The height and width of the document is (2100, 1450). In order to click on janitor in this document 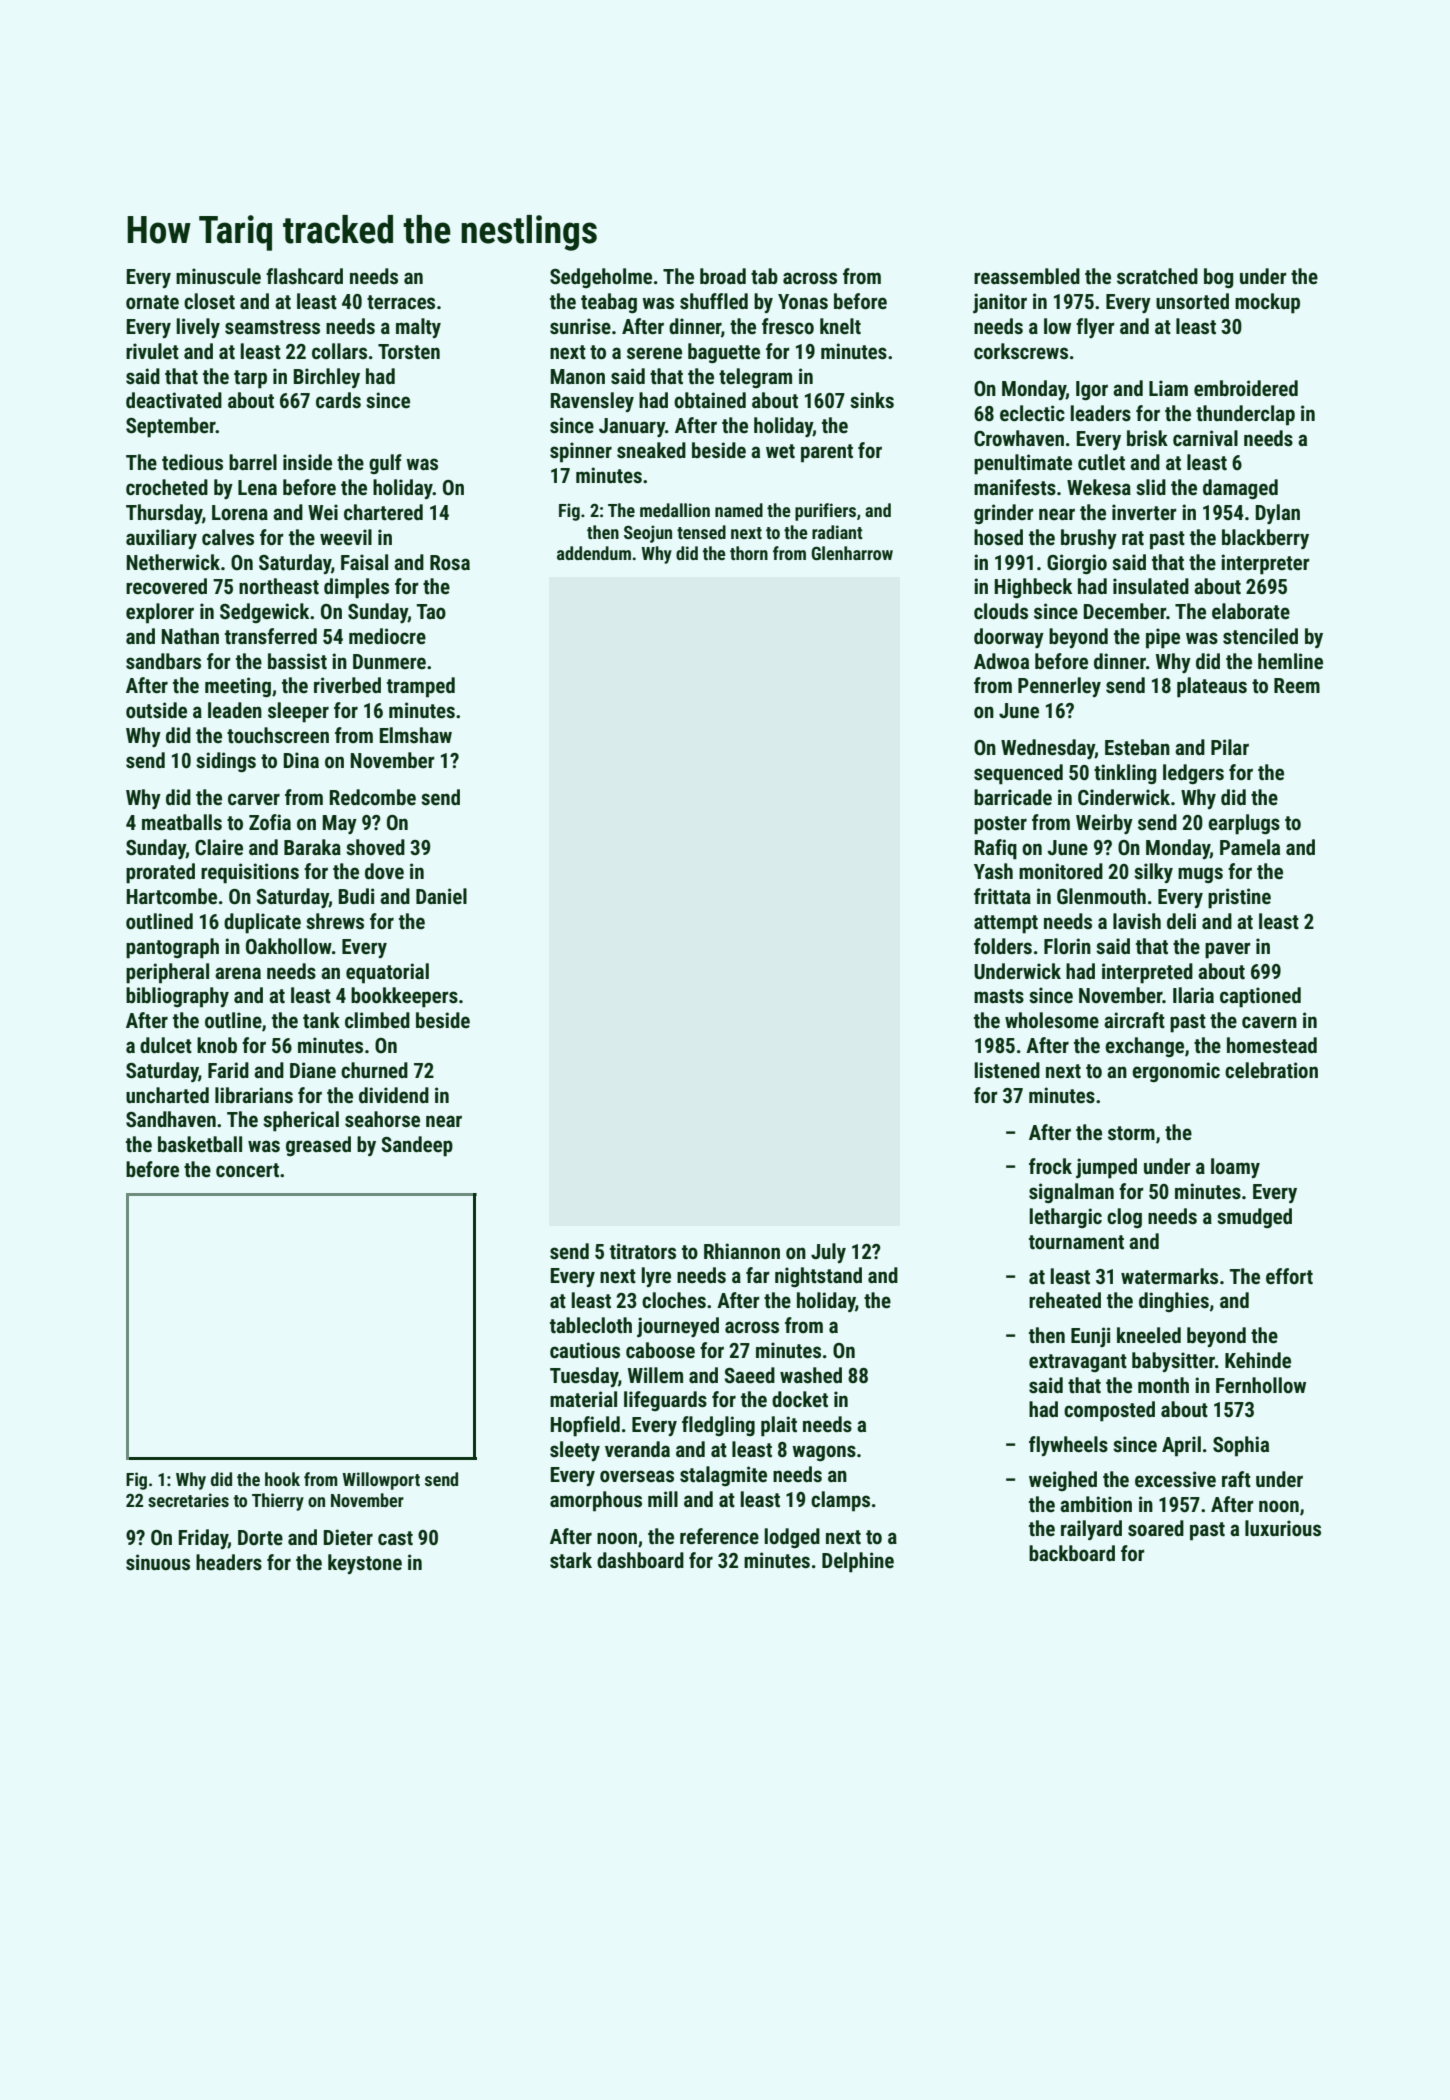, I will do `click(1000, 303)`.
